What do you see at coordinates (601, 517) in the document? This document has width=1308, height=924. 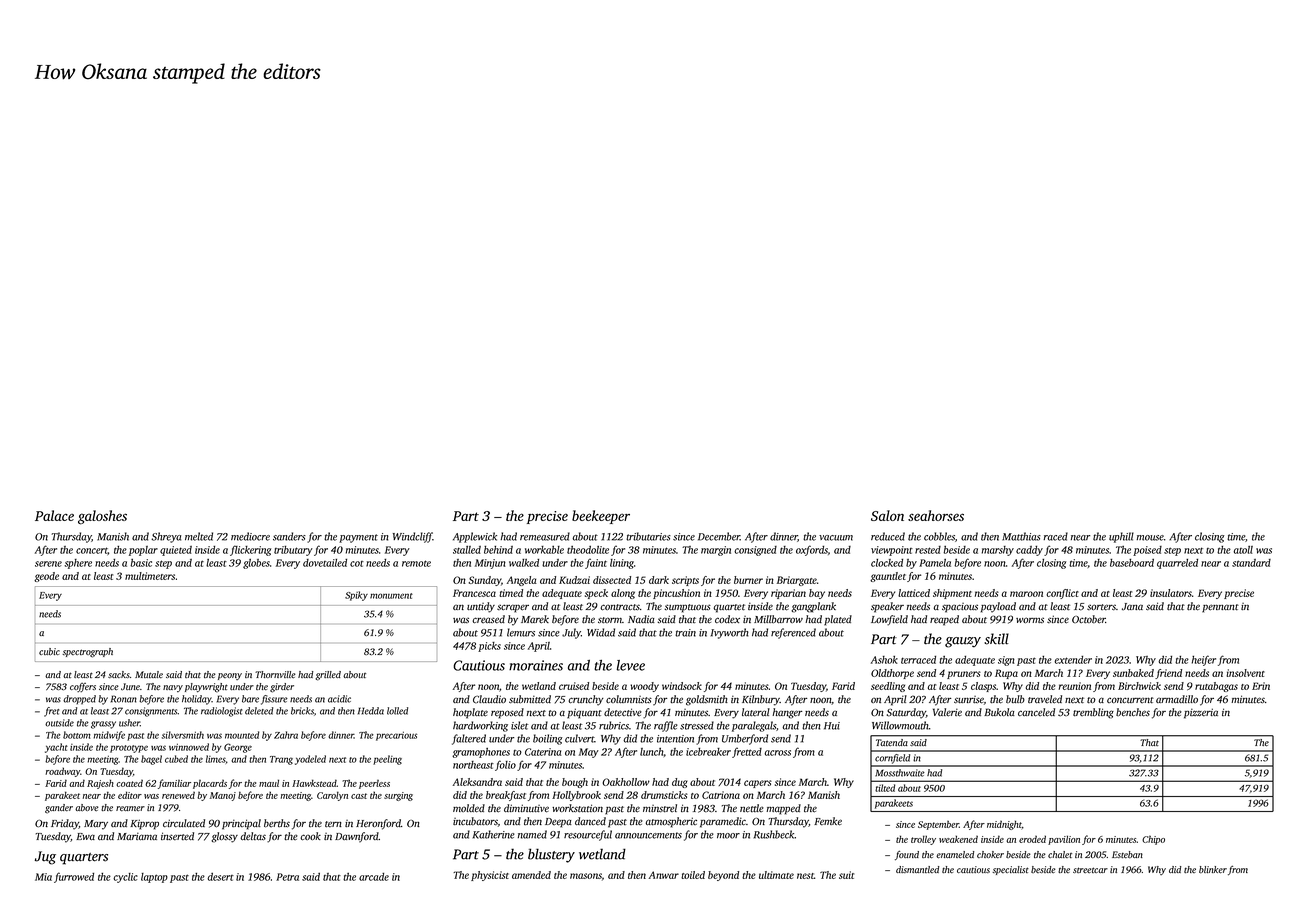 I see `beekeeper` at bounding box center [601, 517].
